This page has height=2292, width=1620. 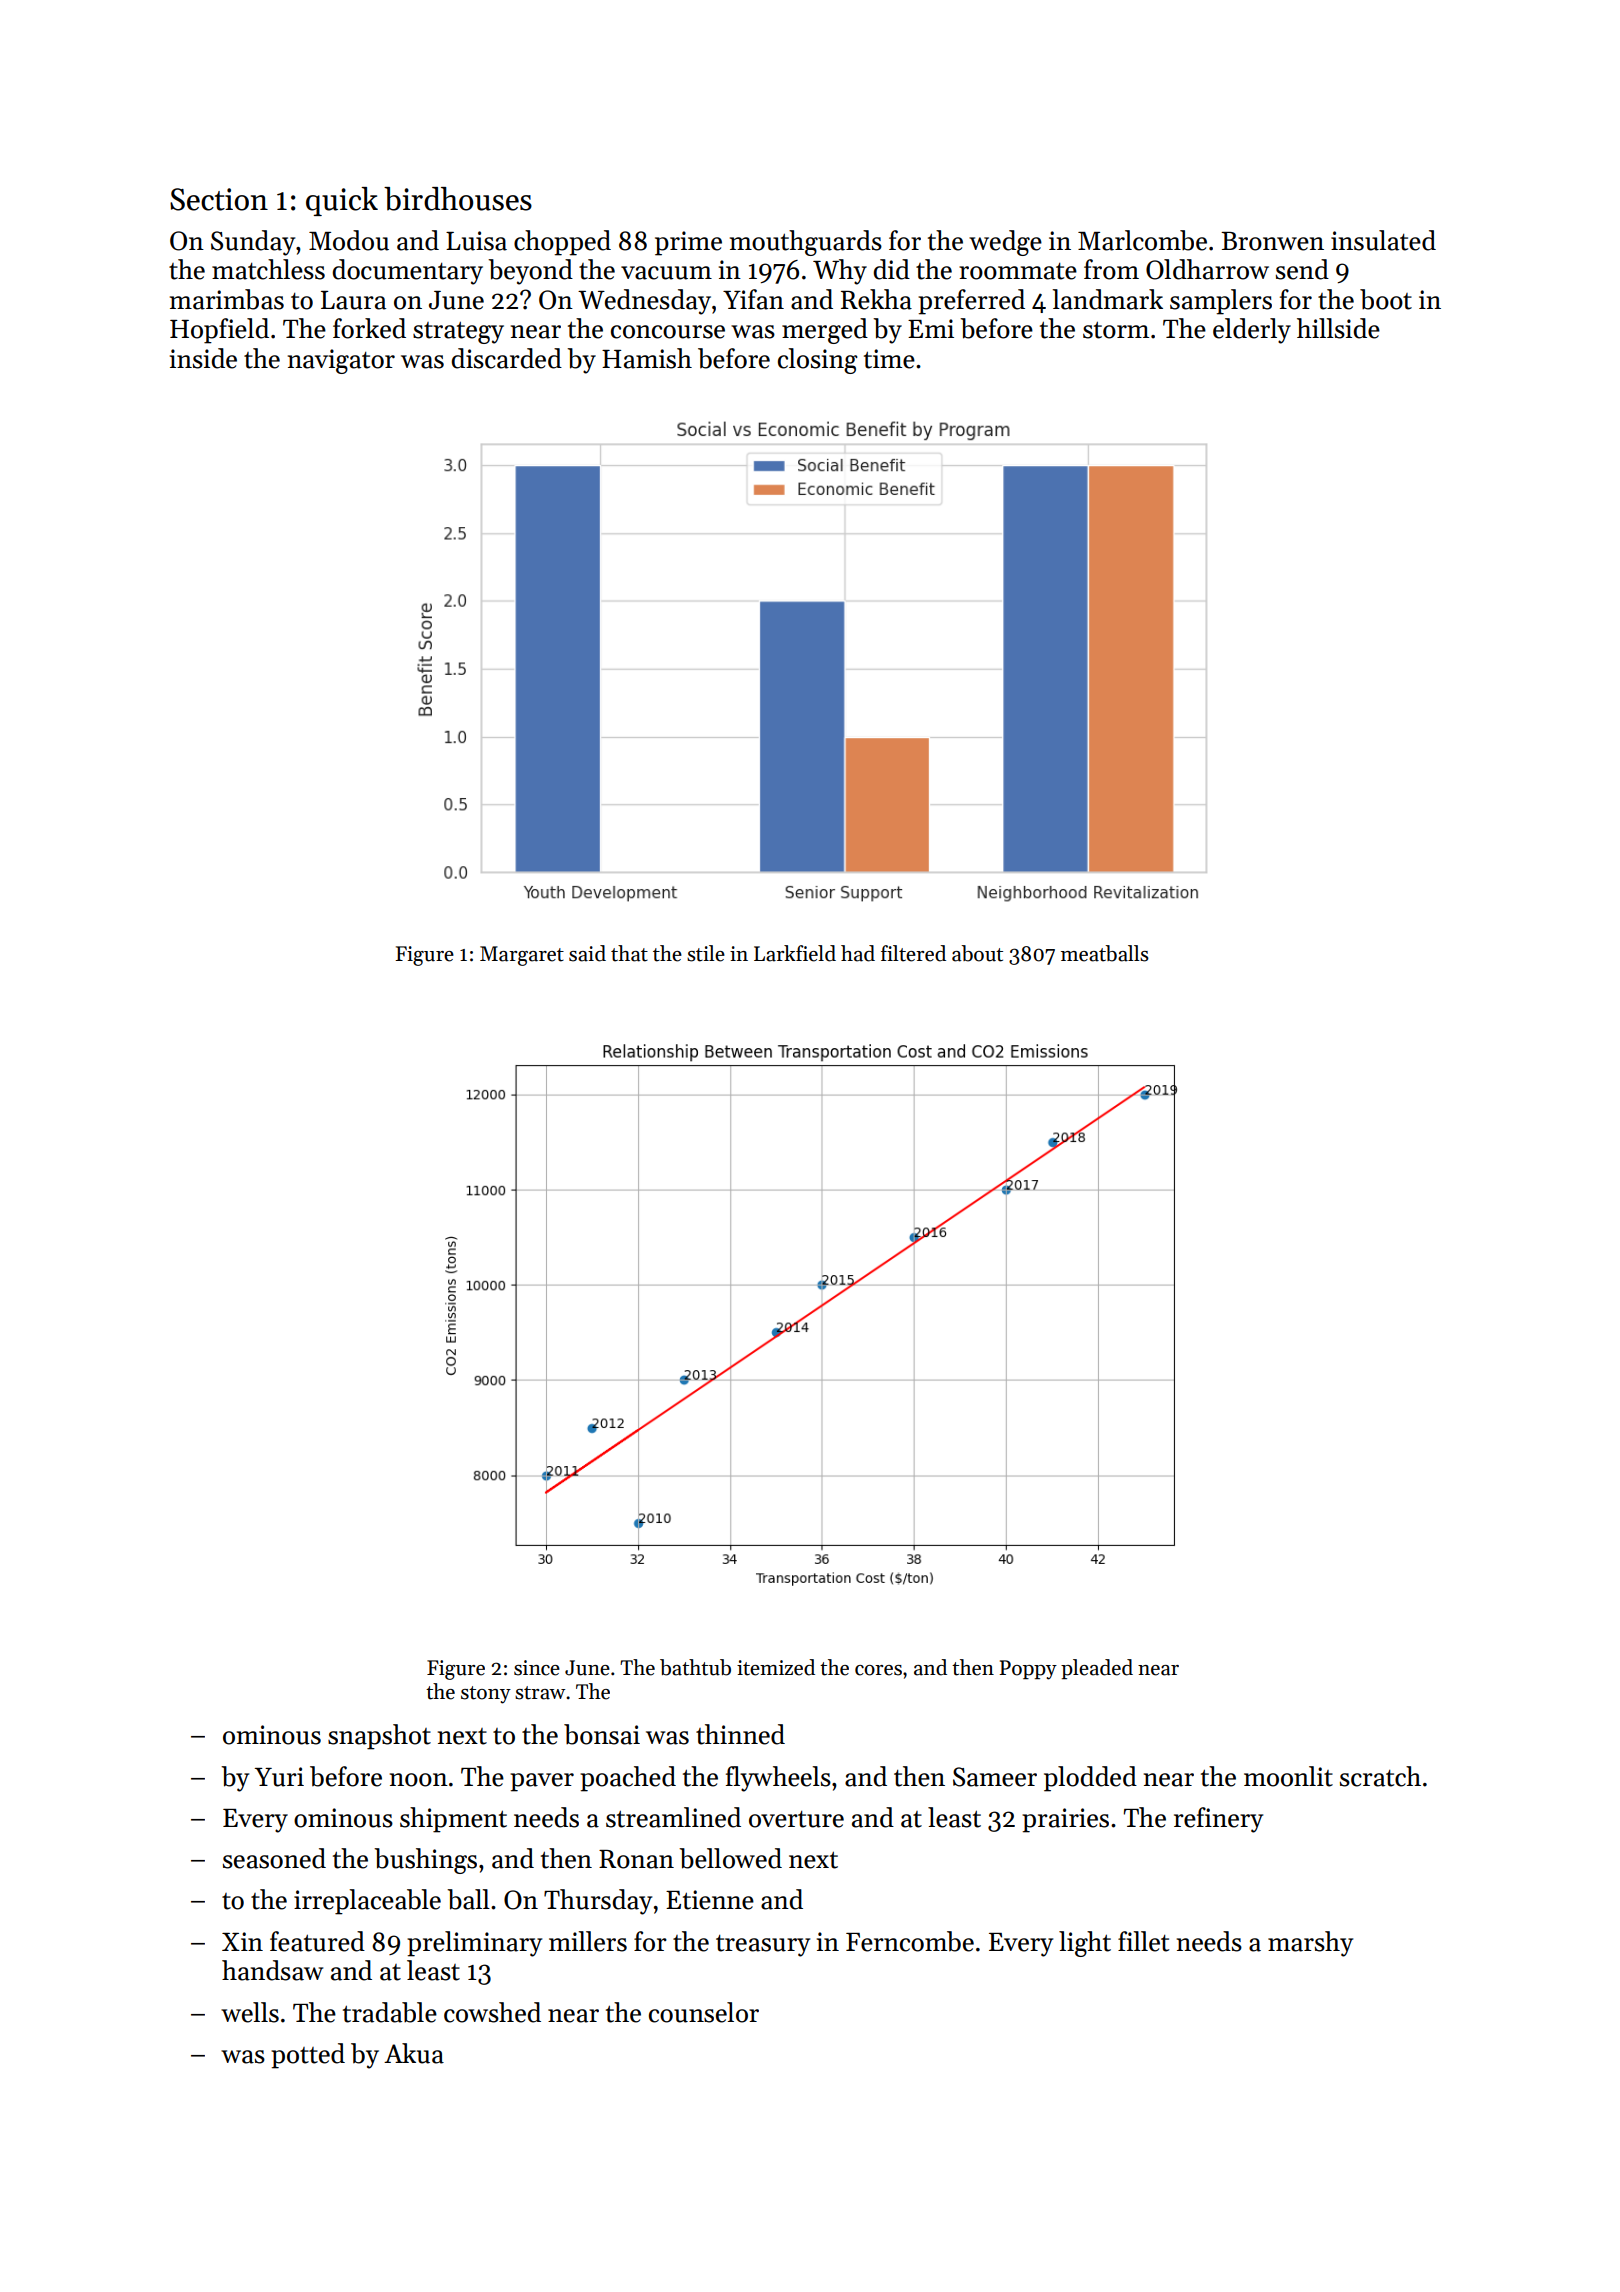 I want to click on wedge, so click(x=1005, y=243).
